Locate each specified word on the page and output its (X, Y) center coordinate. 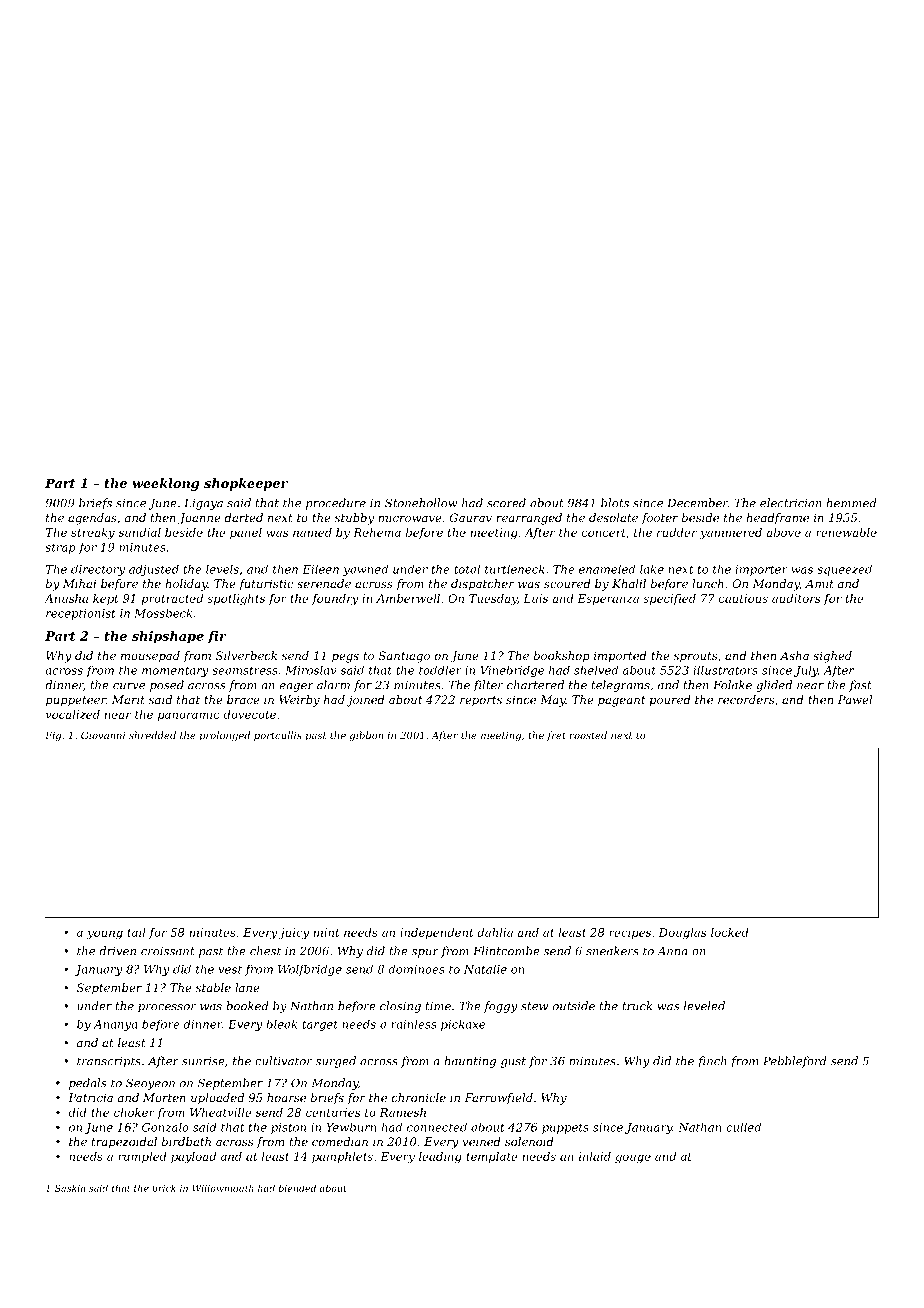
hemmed (851, 503)
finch (712, 1062)
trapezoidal (124, 1143)
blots (615, 503)
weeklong (165, 484)
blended (297, 1188)
